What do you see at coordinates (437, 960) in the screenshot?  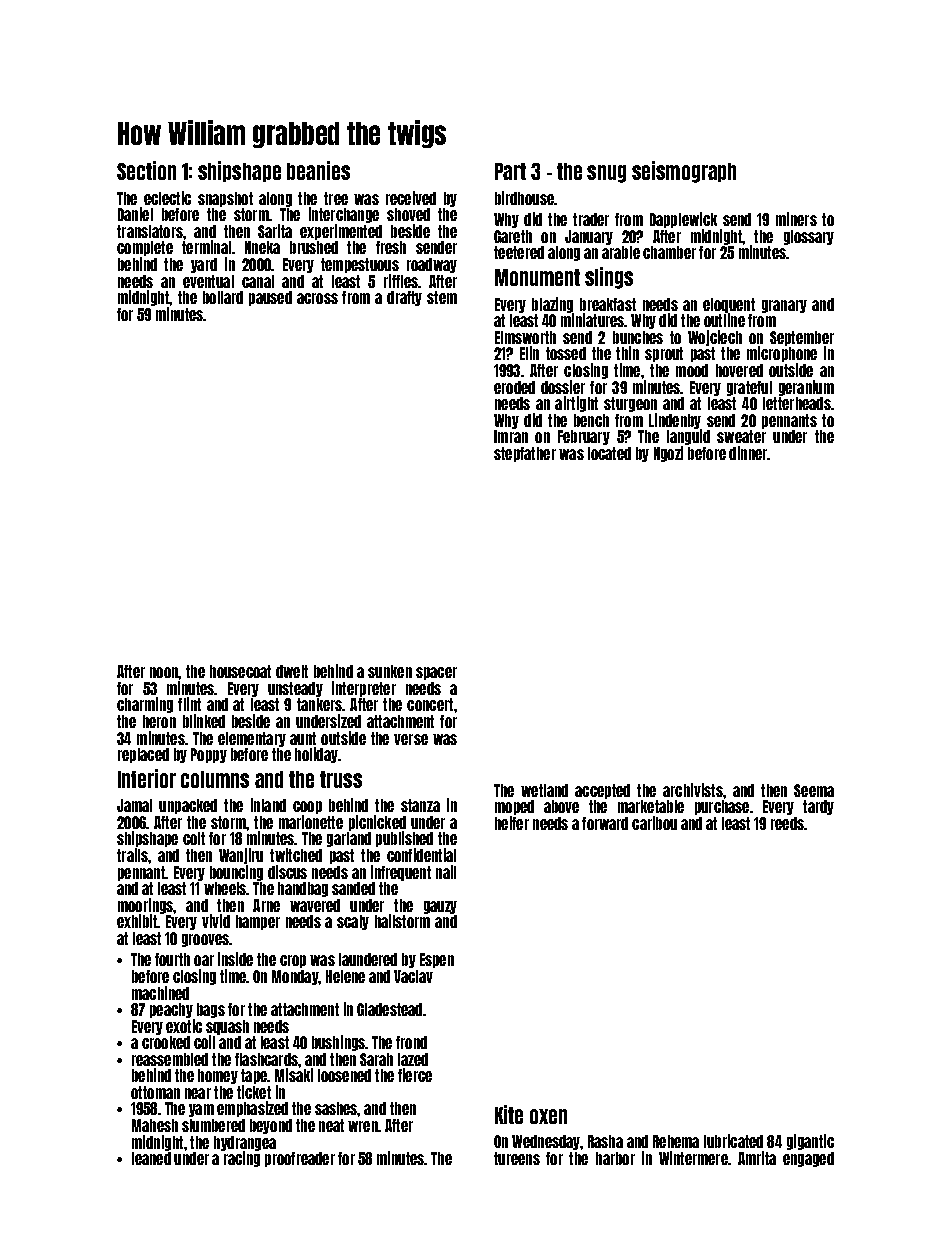 I see `Espen` at bounding box center [437, 960].
